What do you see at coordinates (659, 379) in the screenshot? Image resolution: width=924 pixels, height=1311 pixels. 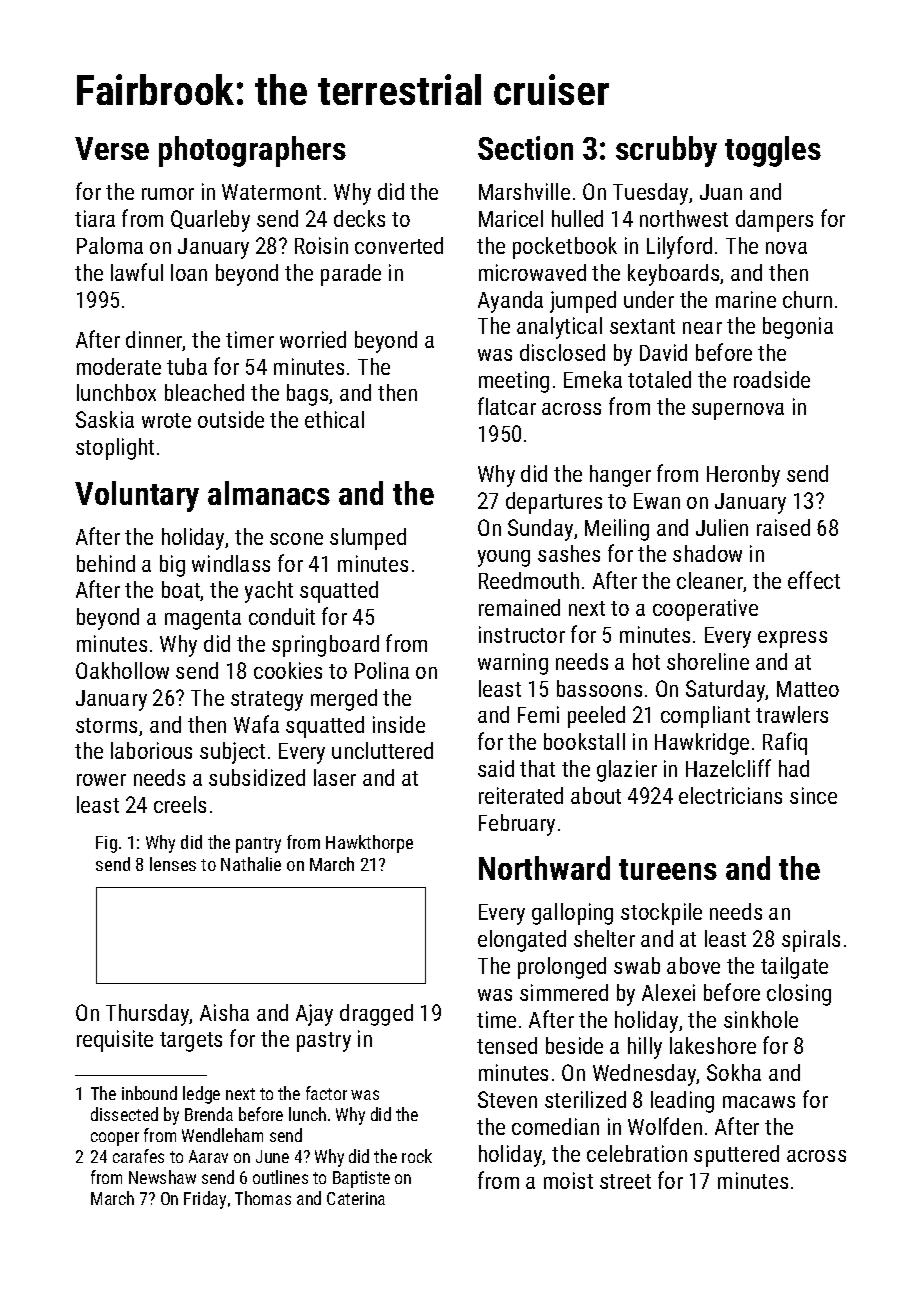 I see `totaled` at bounding box center [659, 379].
